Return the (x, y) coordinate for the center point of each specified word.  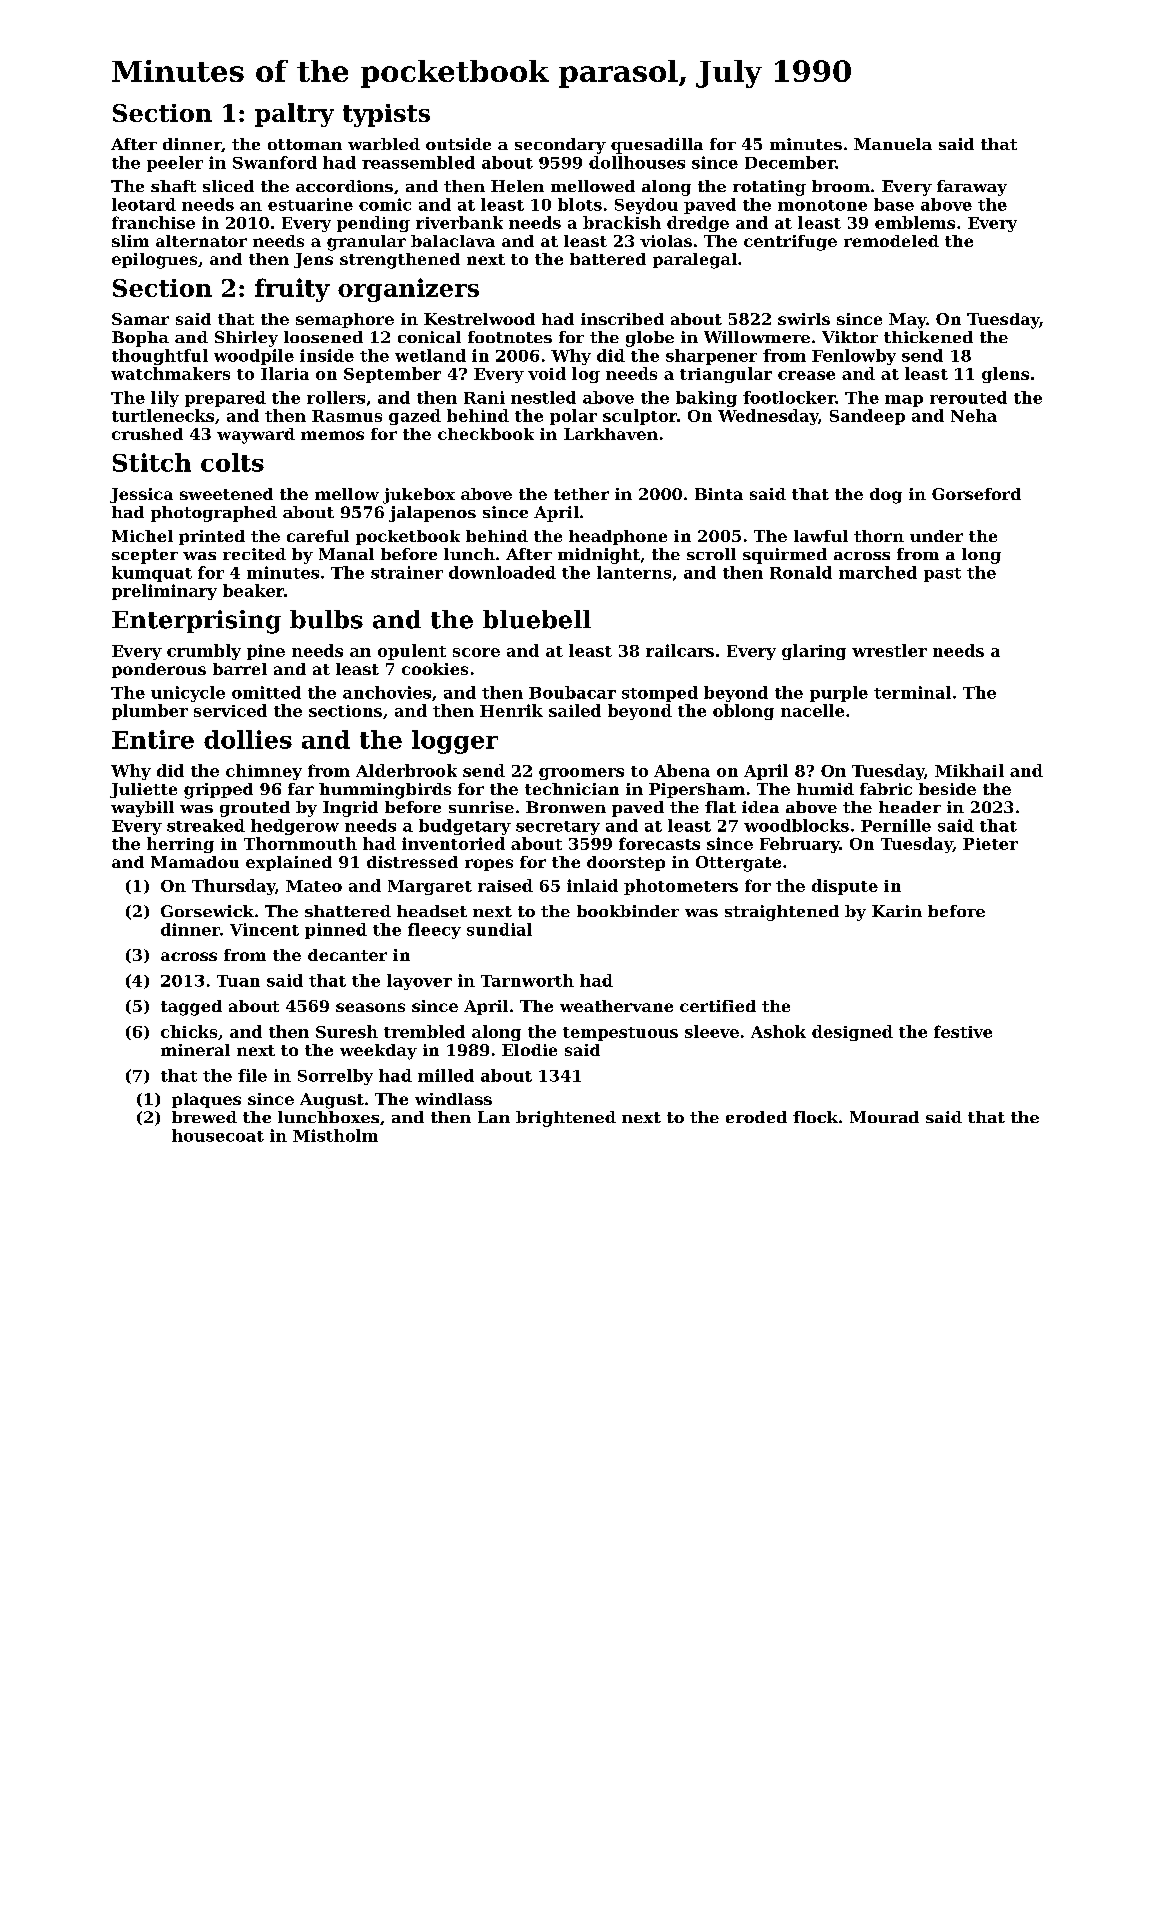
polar (573, 417)
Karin (897, 911)
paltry (294, 115)
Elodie (529, 1050)
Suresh (347, 1031)
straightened (782, 913)
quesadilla (657, 146)
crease (806, 375)
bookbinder (628, 911)
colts (232, 462)
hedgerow (295, 827)
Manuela (893, 144)
